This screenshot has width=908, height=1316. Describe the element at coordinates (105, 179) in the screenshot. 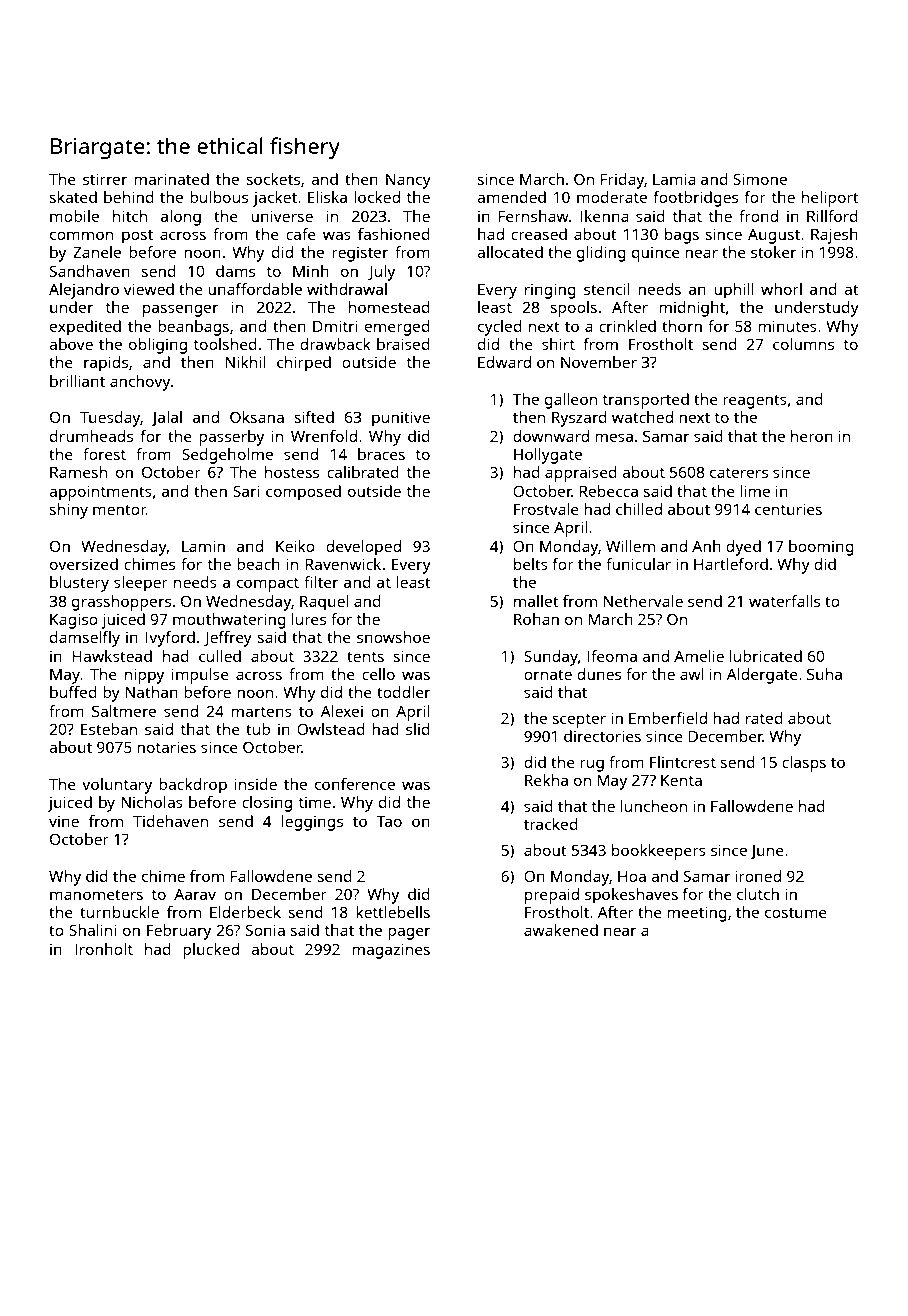

I see `stirrer` at that location.
